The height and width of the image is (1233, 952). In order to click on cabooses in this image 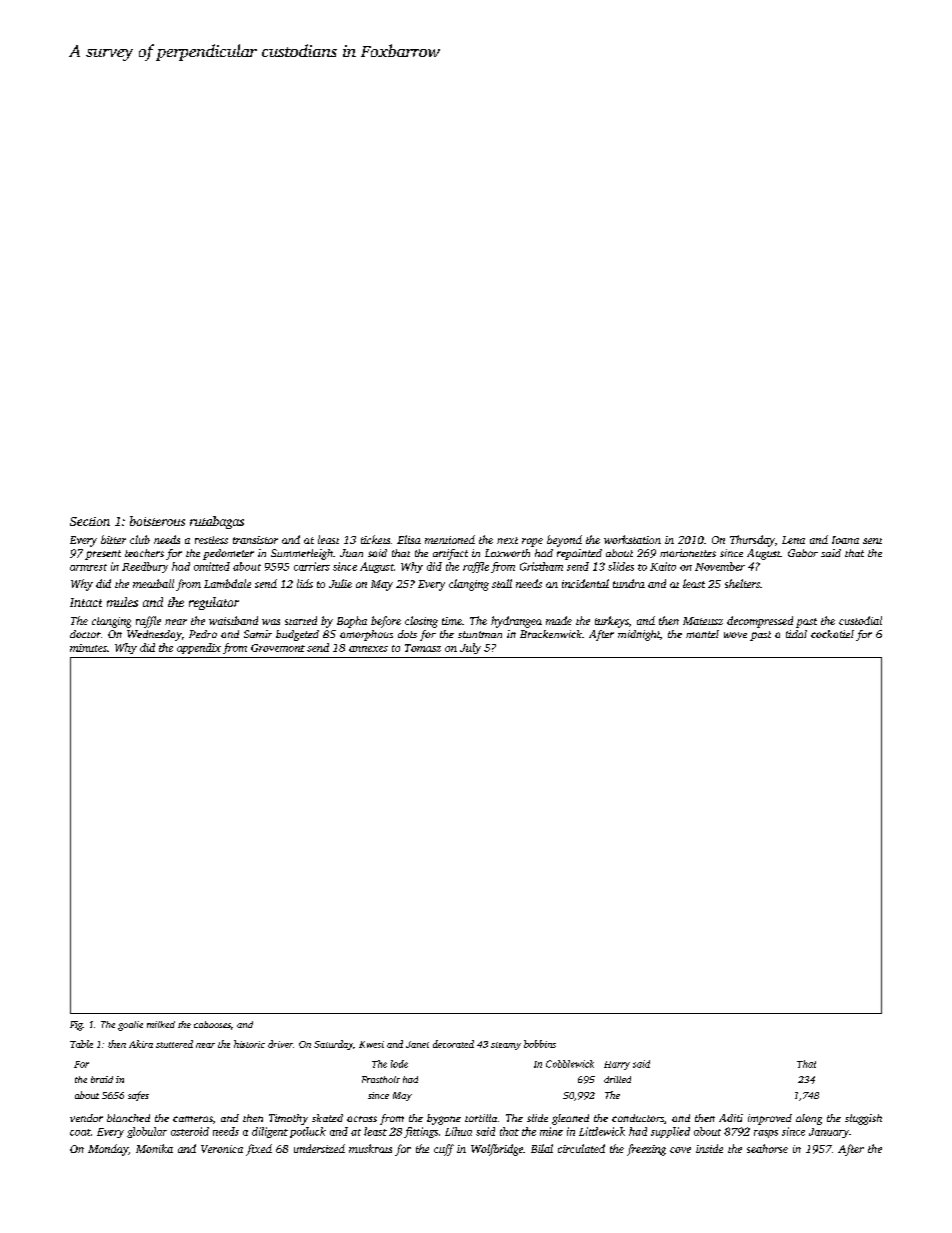, I will do `click(212, 1024)`.
